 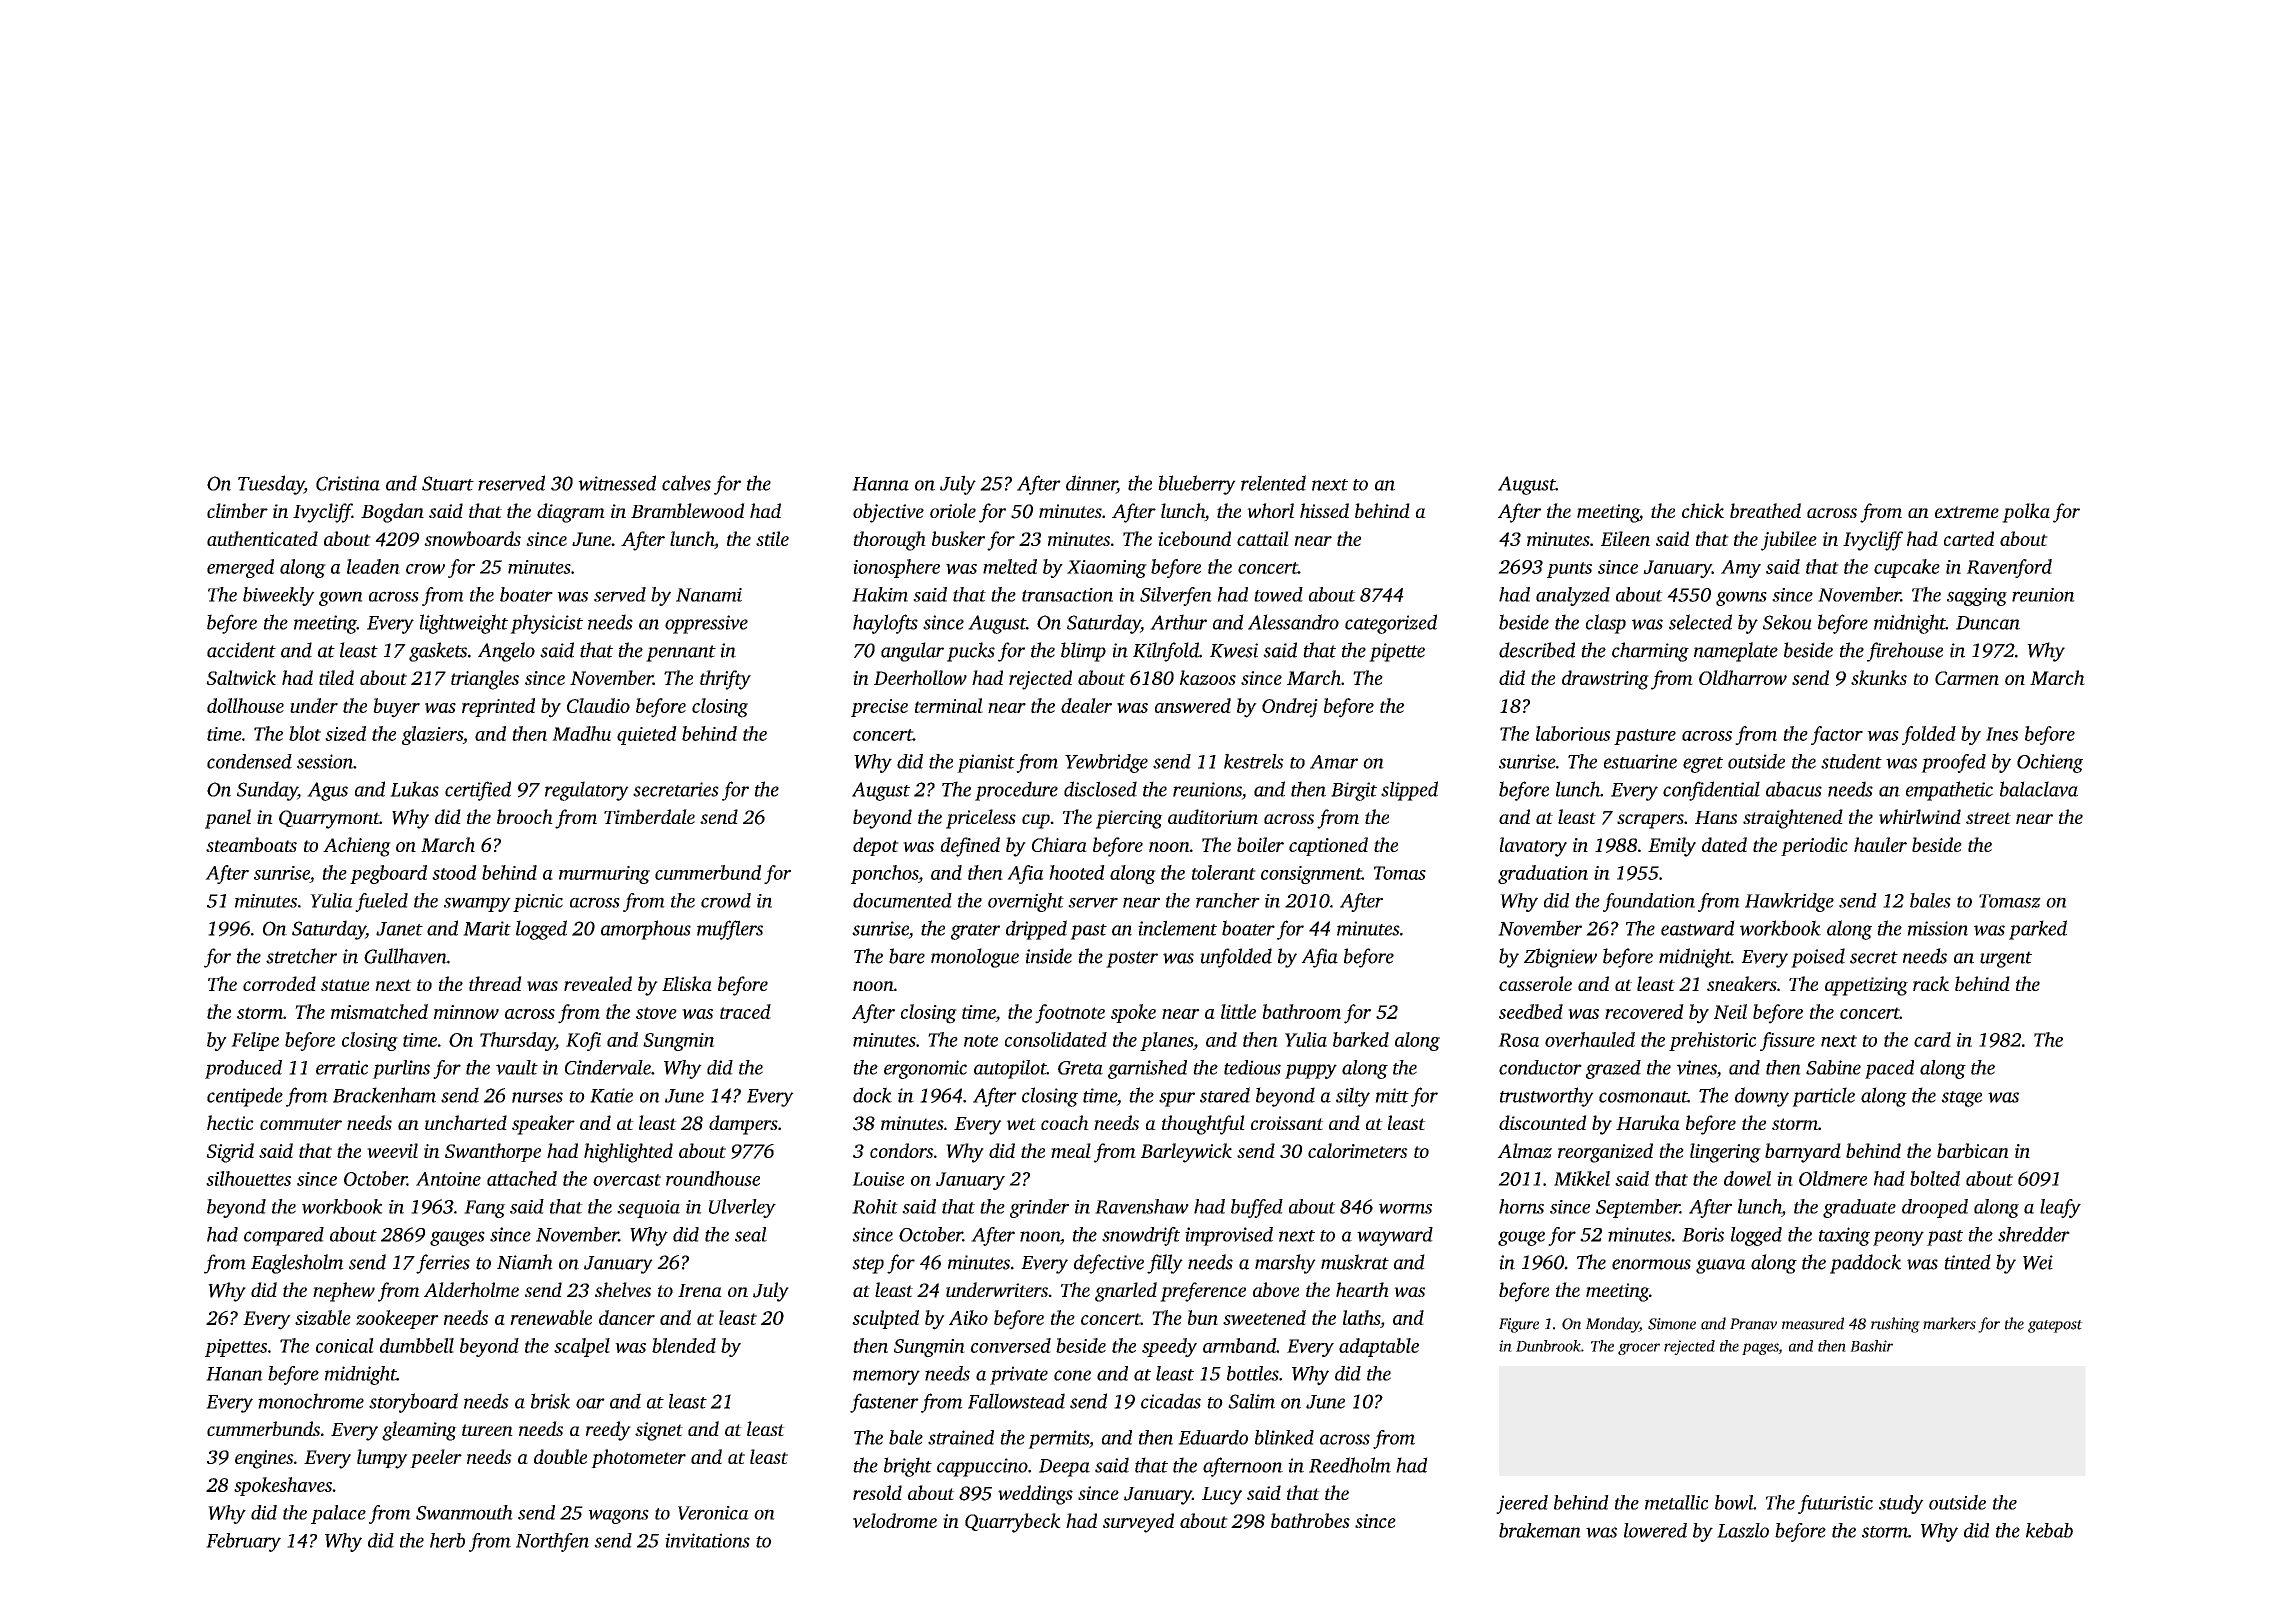 What do you see at coordinates (348, 483) in the page?
I see `Cristina` at bounding box center [348, 483].
